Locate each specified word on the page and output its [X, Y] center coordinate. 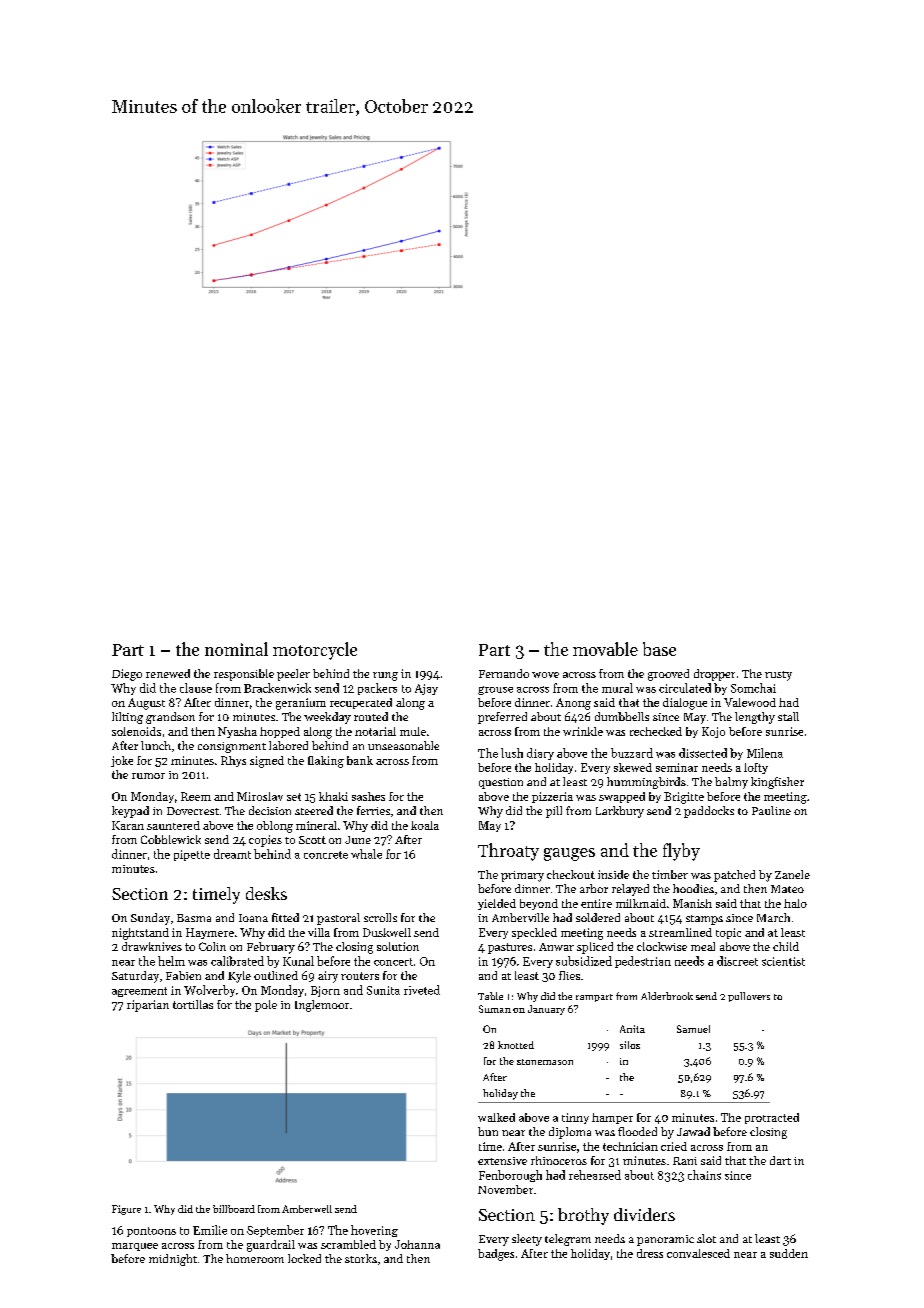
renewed [168, 673]
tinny [575, 1118]
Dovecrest [193, 811]
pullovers [749, 997]
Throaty [508, 852]
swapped [622, 797]
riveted [422, 990]
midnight [173, 1260]
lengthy [755, 718]
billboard [234, 1209]
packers [377, 689]
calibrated [237, 961]
